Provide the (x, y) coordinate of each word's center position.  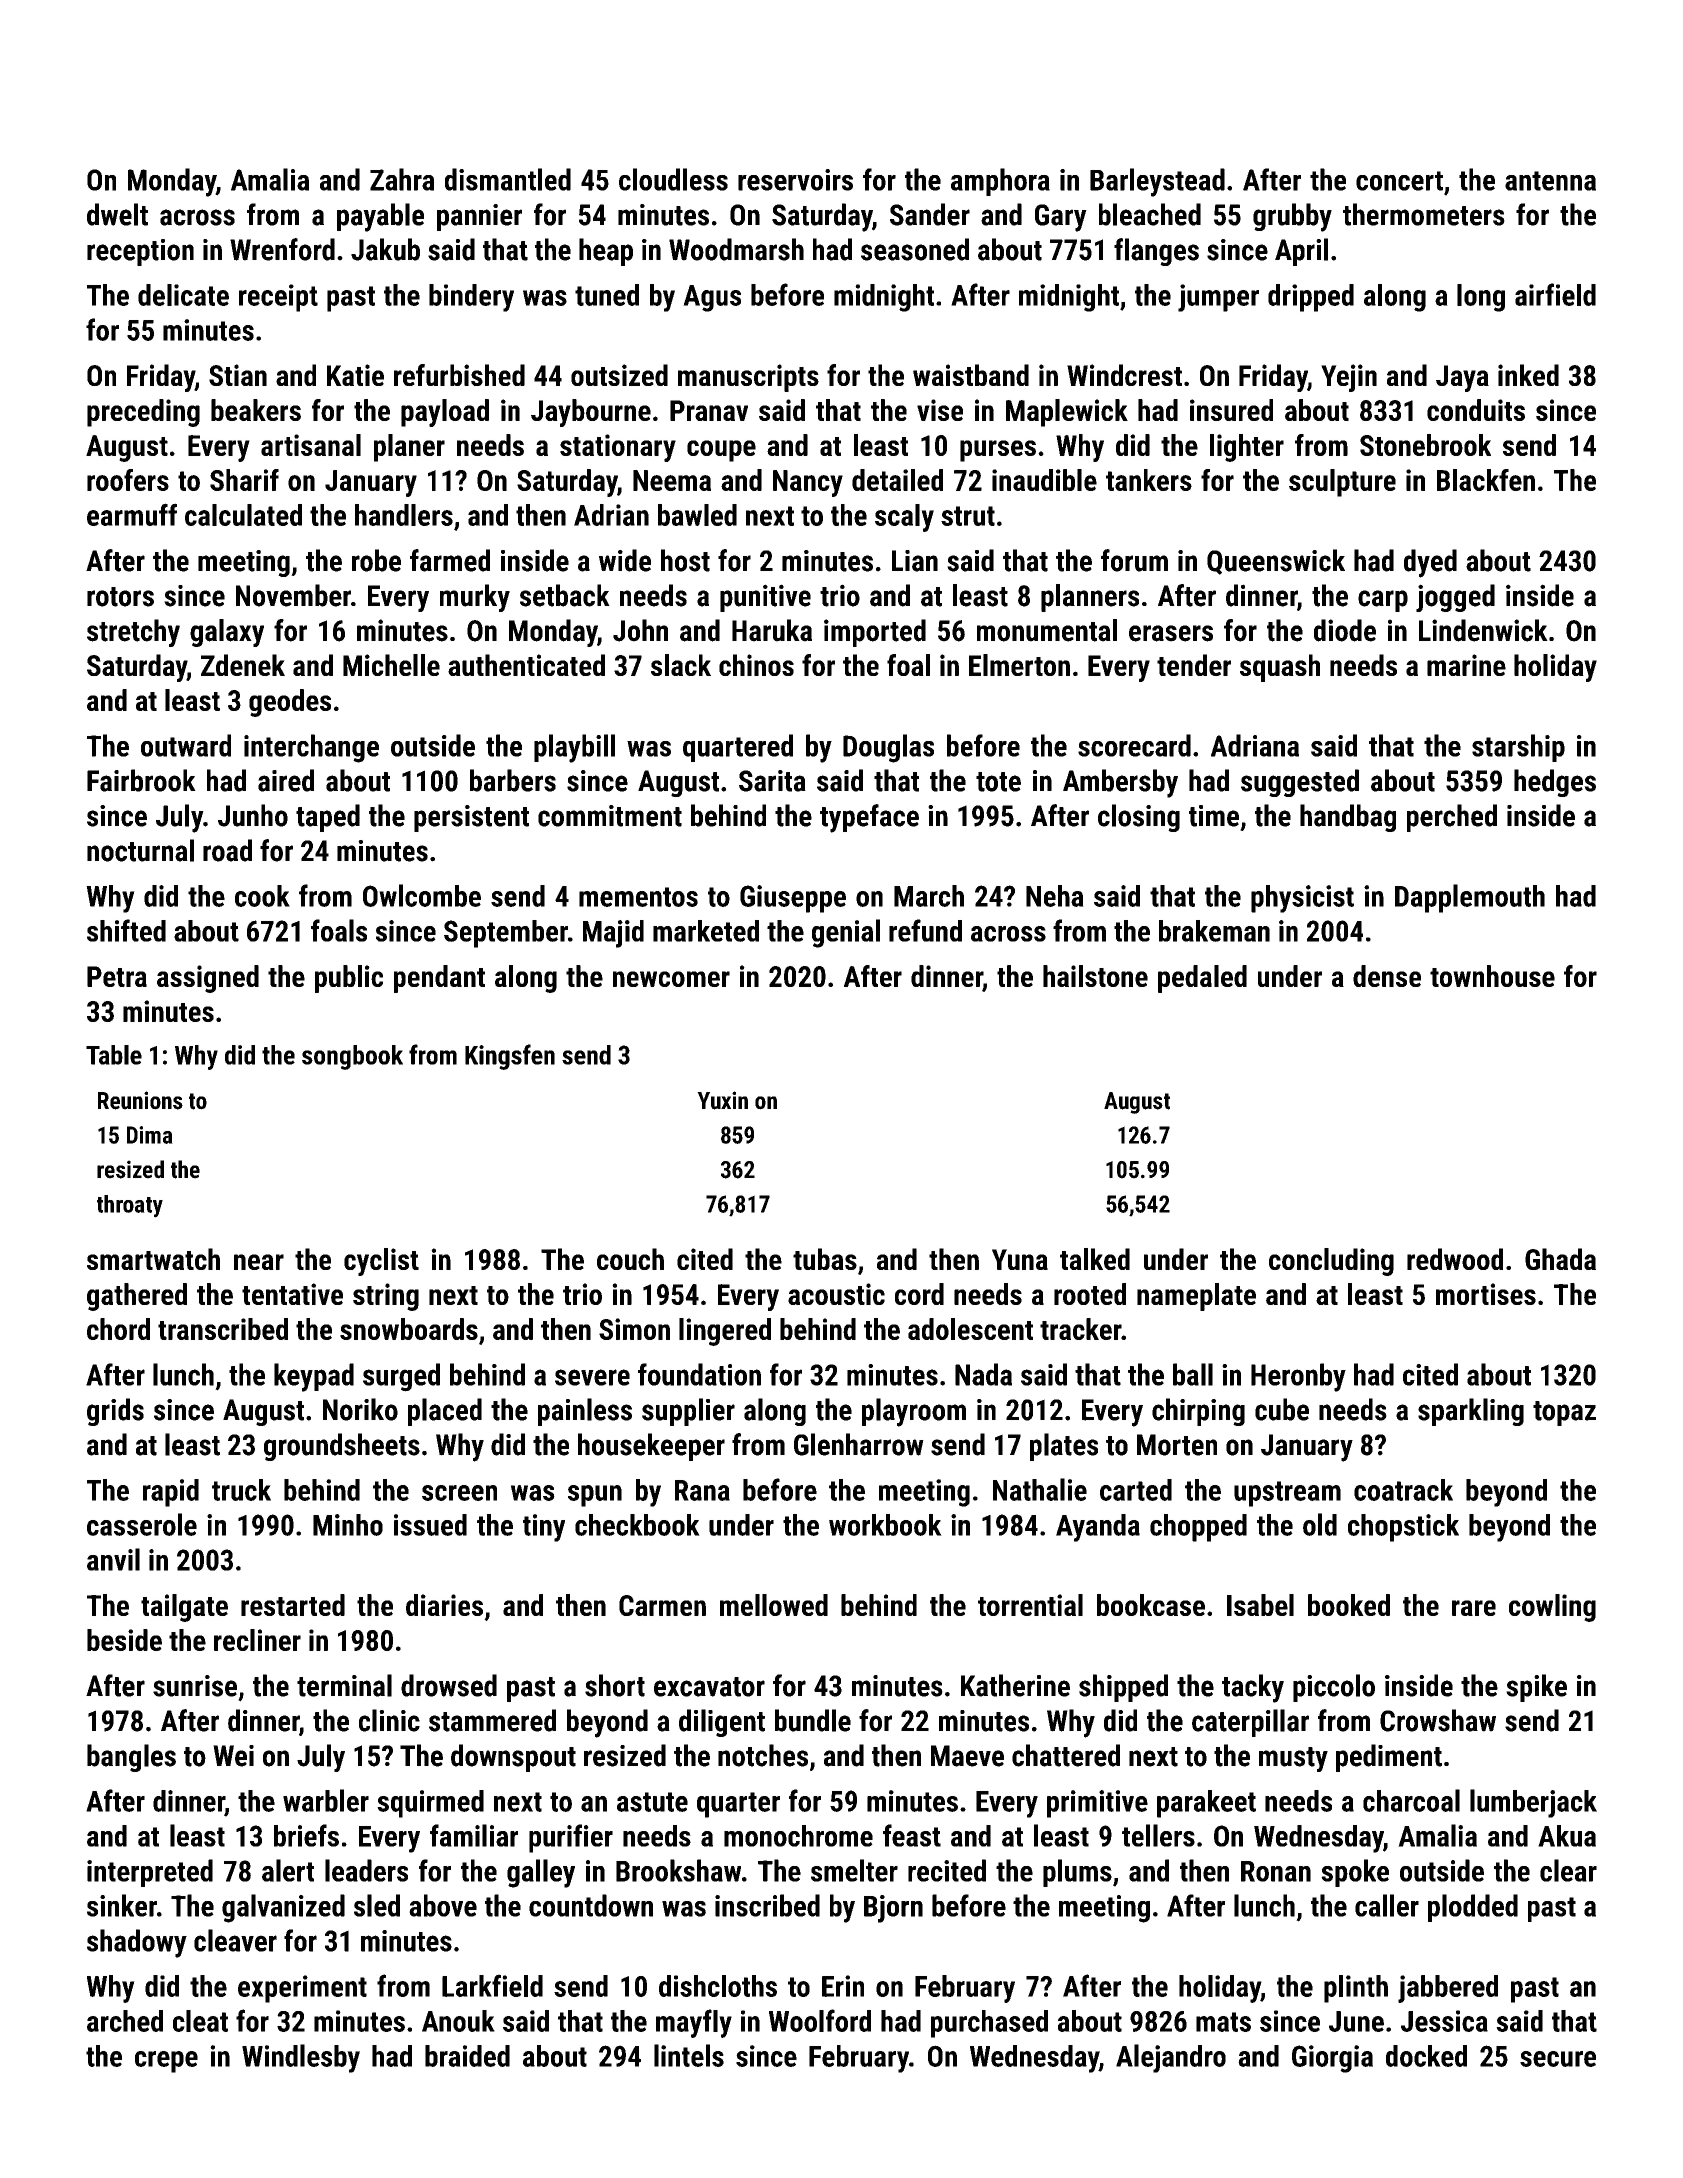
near (259, 1262)
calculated (243, 515)
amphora (1000, 182)
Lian (915, 561)
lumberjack (1533, 1803)
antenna (1550, 181)
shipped (1123, 1688)
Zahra (402, 179)
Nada (983, 1374)
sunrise (195, 1686)
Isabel (1260, 1605)
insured (1231, 410)
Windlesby (301, 2058)
